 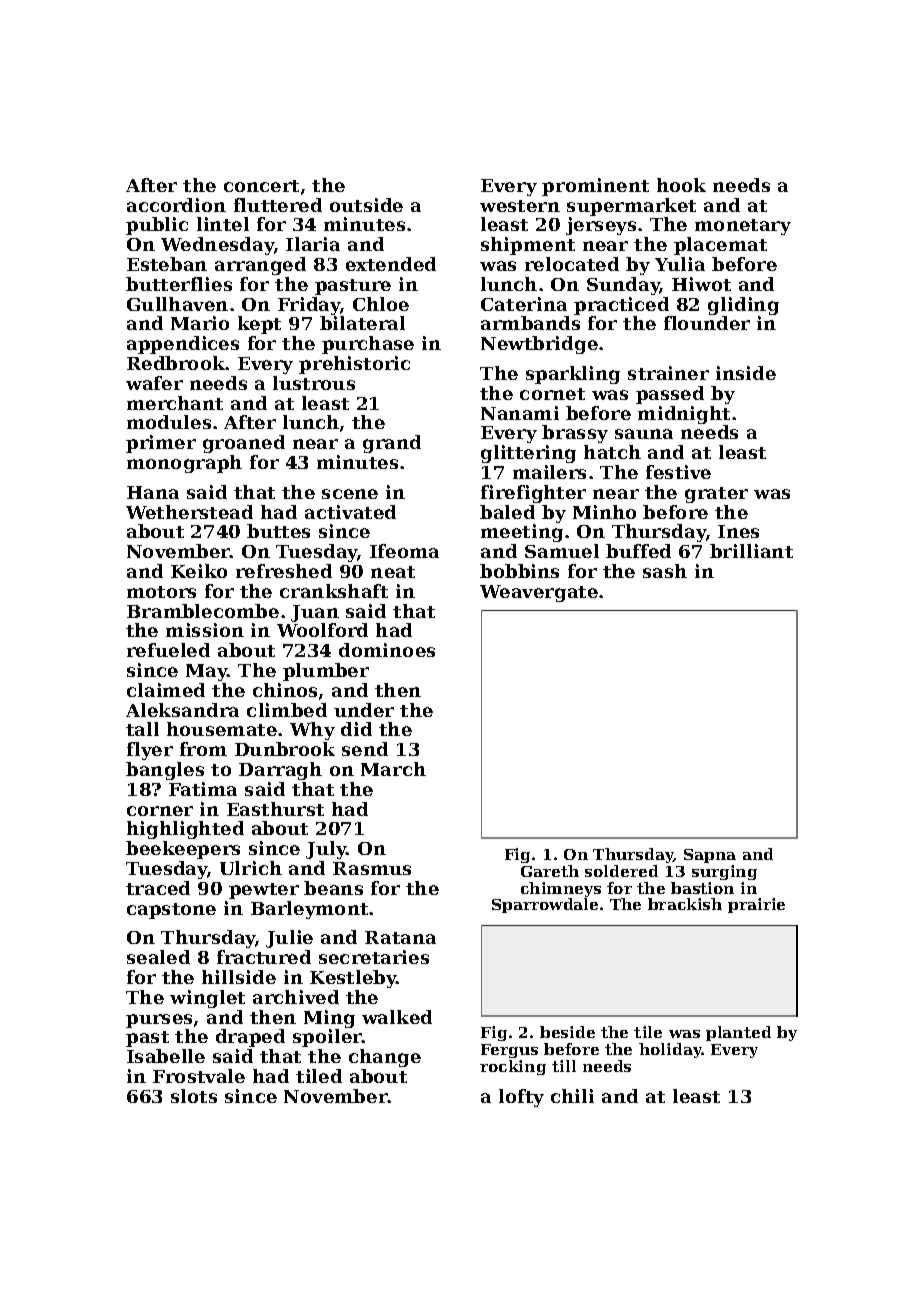 What do you see at coordinates (746, 373) in the screenshot?
I see `inside` at bounding box center [746, 373].
